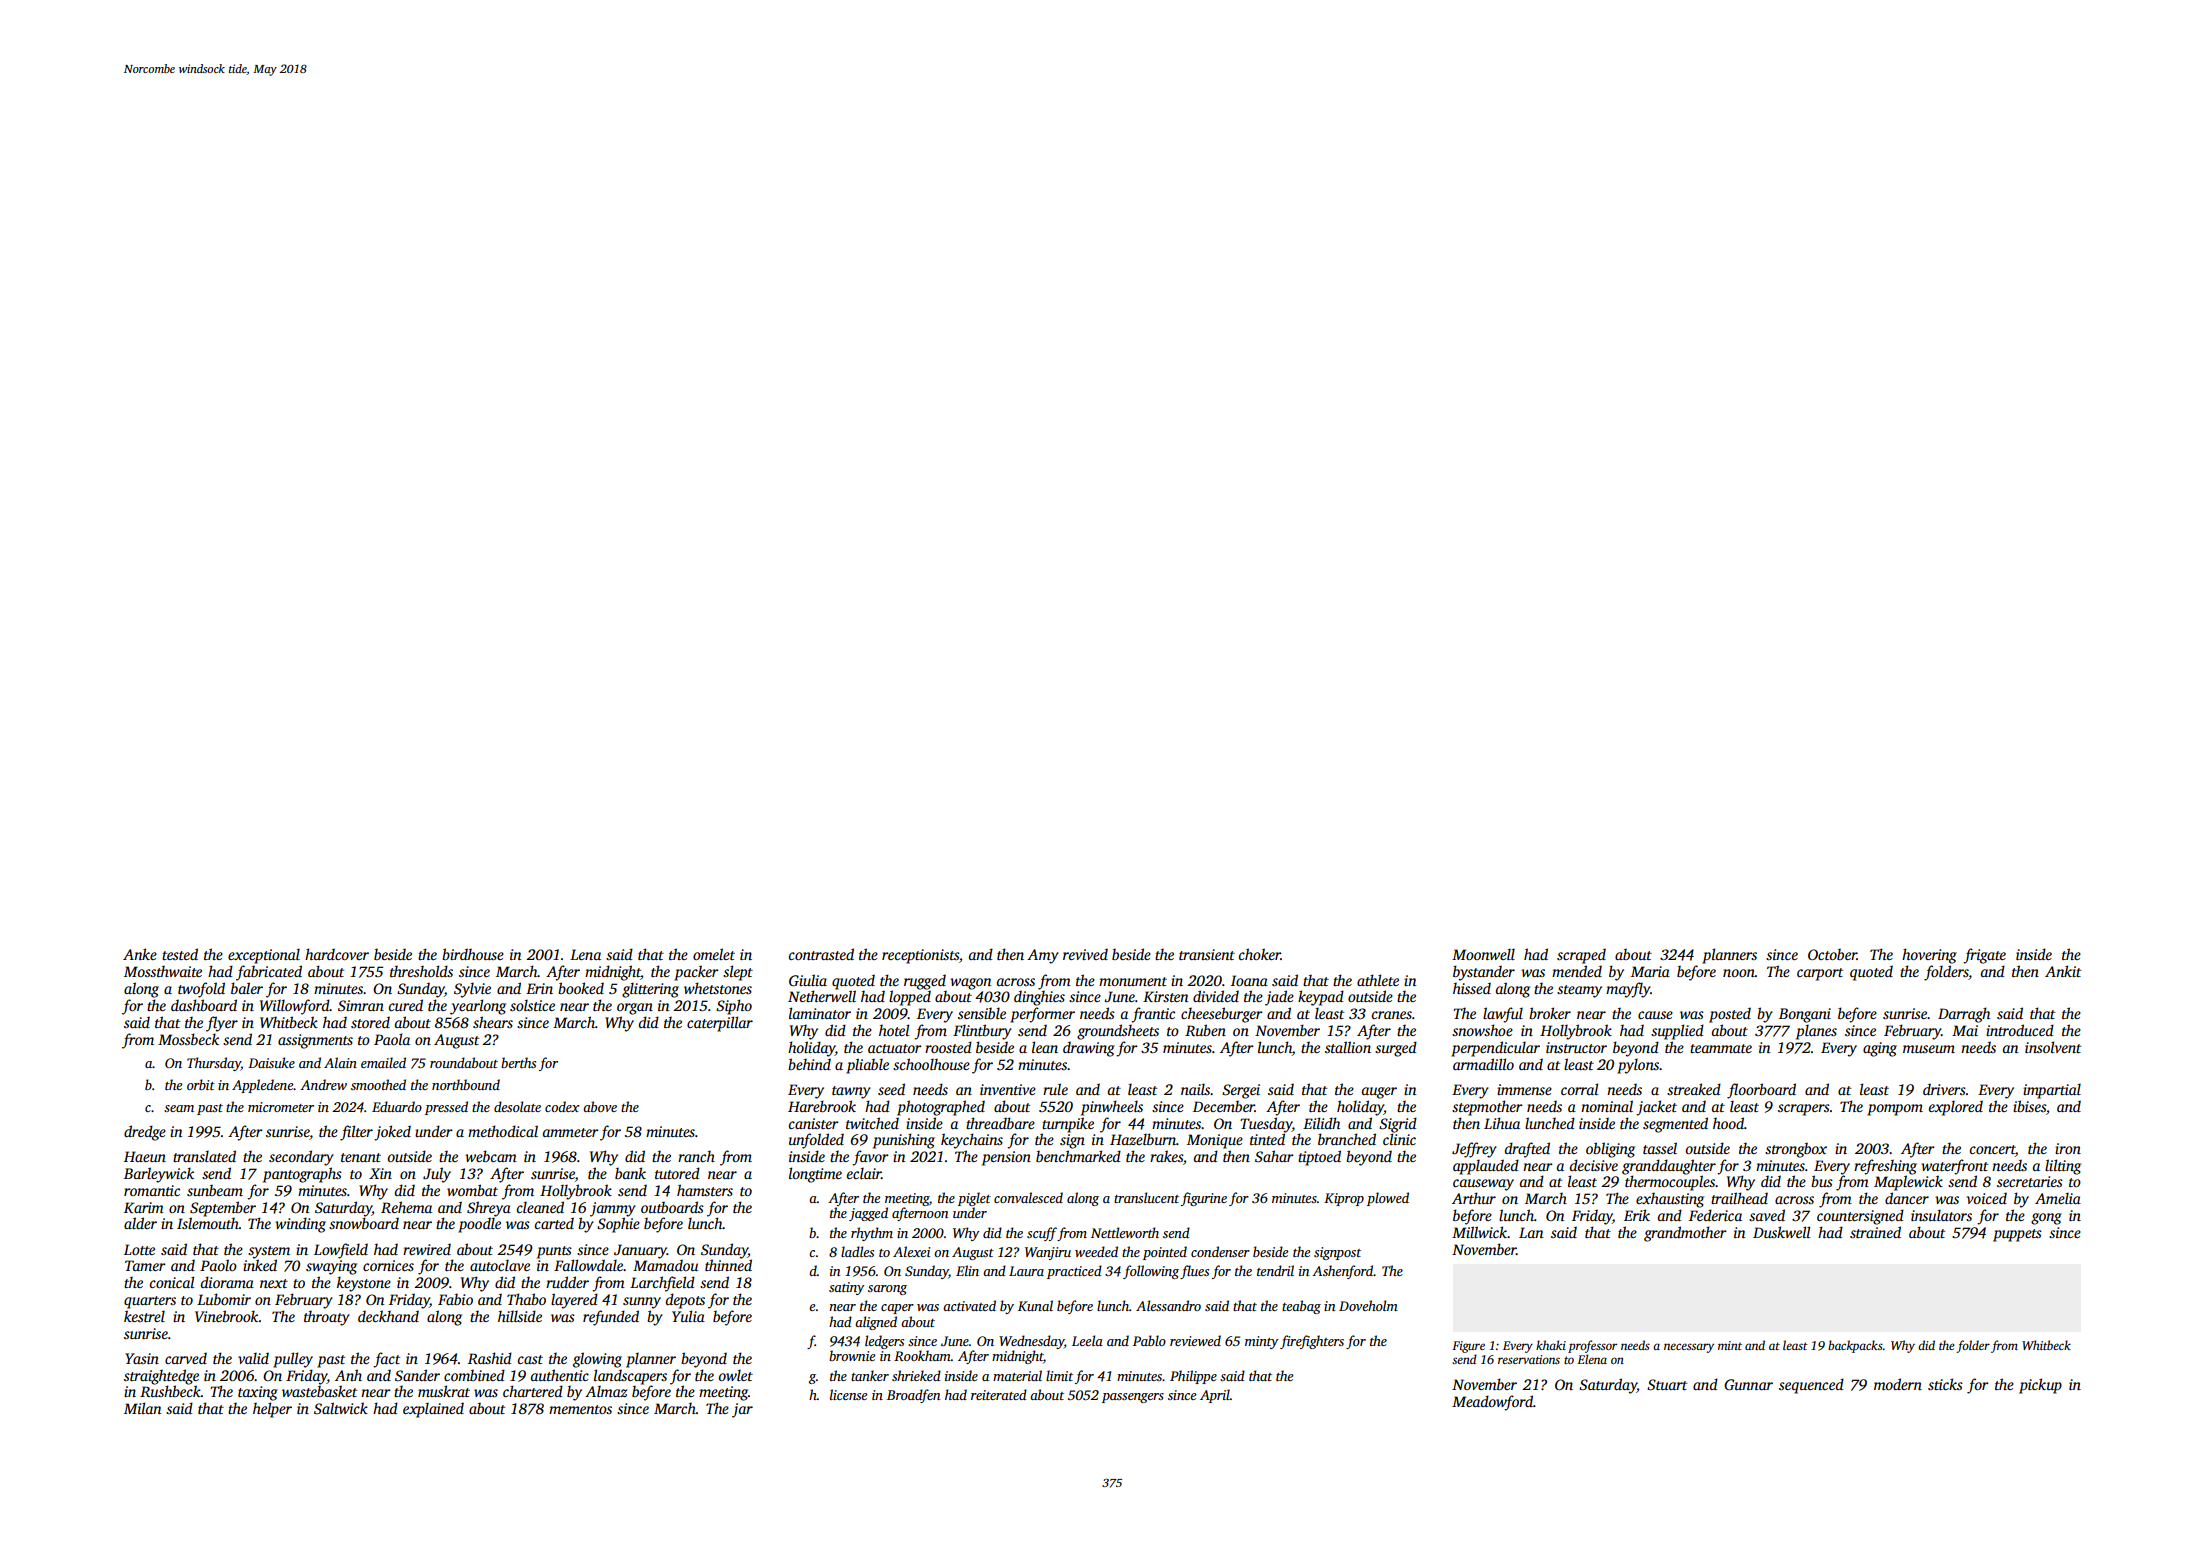 The height and width of the screenshot is (1559, 2205). What do you see at coordinates (1822, 1181) in the screenshot?
I see `bus` at bounding box center [1822, 1181].
